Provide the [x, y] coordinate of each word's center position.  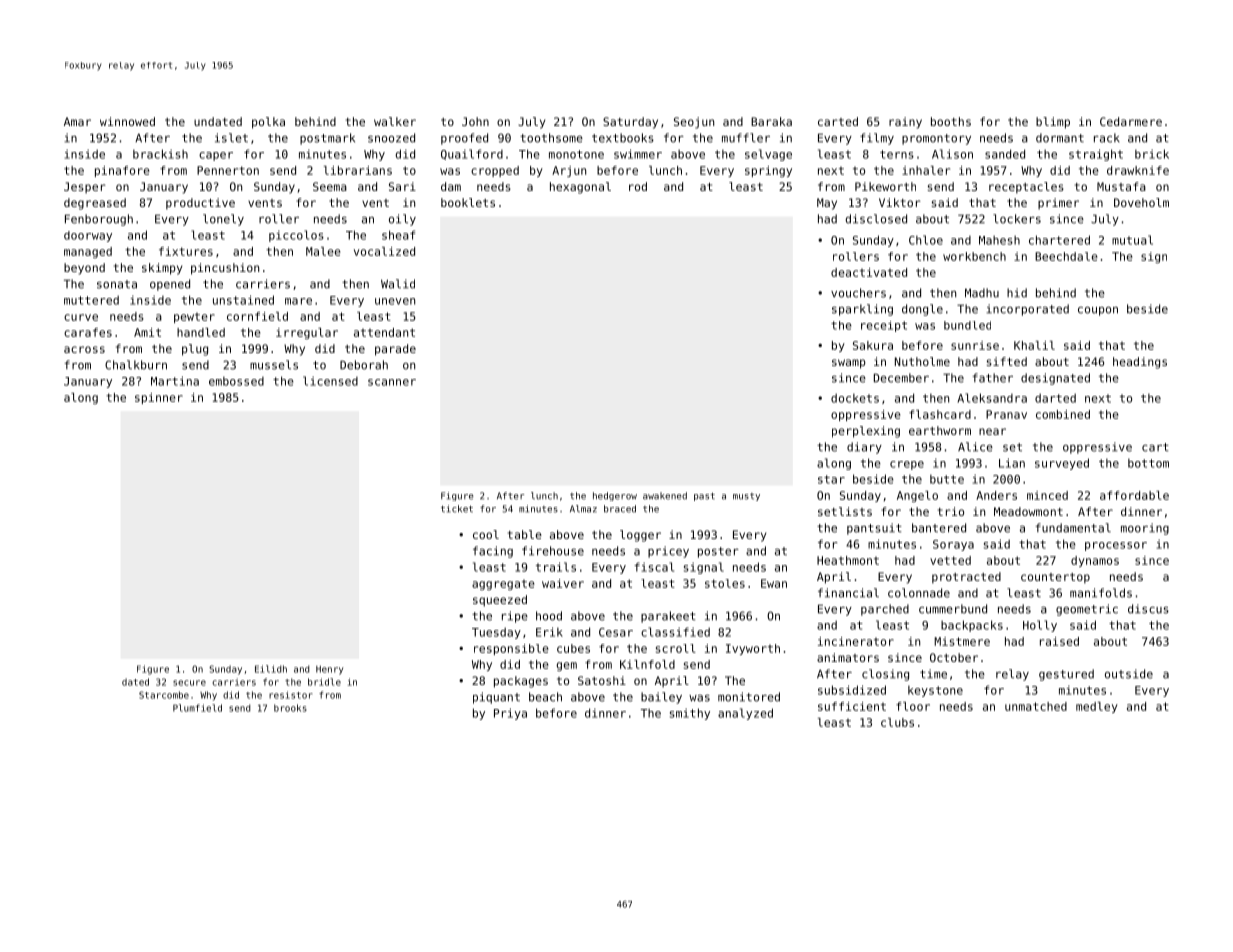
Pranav [1006, 414]
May [827, 204]
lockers [1017, 219]
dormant [1060, 138]
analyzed [745, 714]
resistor [291, 695]
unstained [243, 300]
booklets [468, 202]
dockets [855, 398]
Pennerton [228, 170]
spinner [159, 398]
